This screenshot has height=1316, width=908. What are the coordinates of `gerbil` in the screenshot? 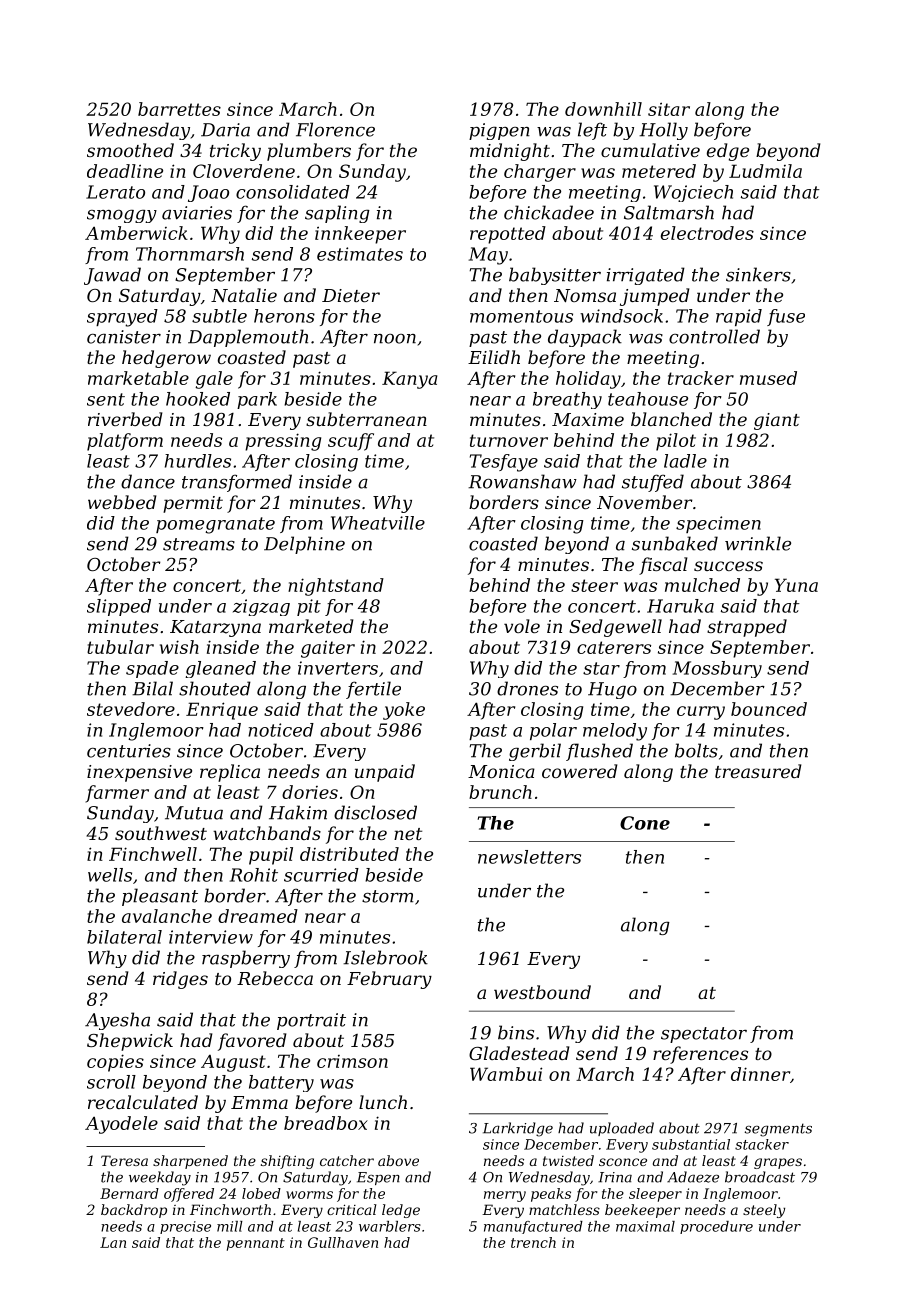 It's located at (535, 752).
